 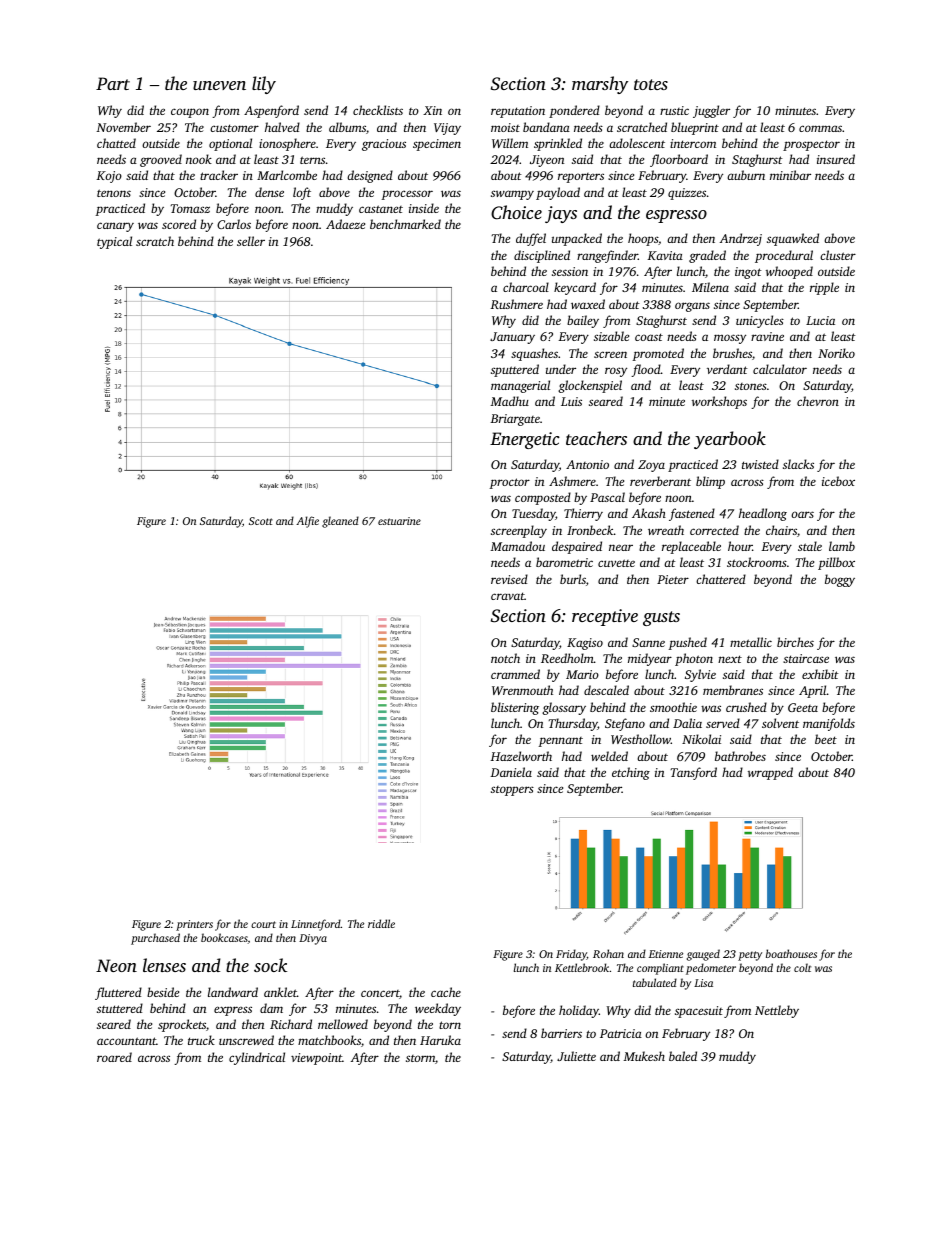 I want to click on roared, so click(x=114, y=1057).
